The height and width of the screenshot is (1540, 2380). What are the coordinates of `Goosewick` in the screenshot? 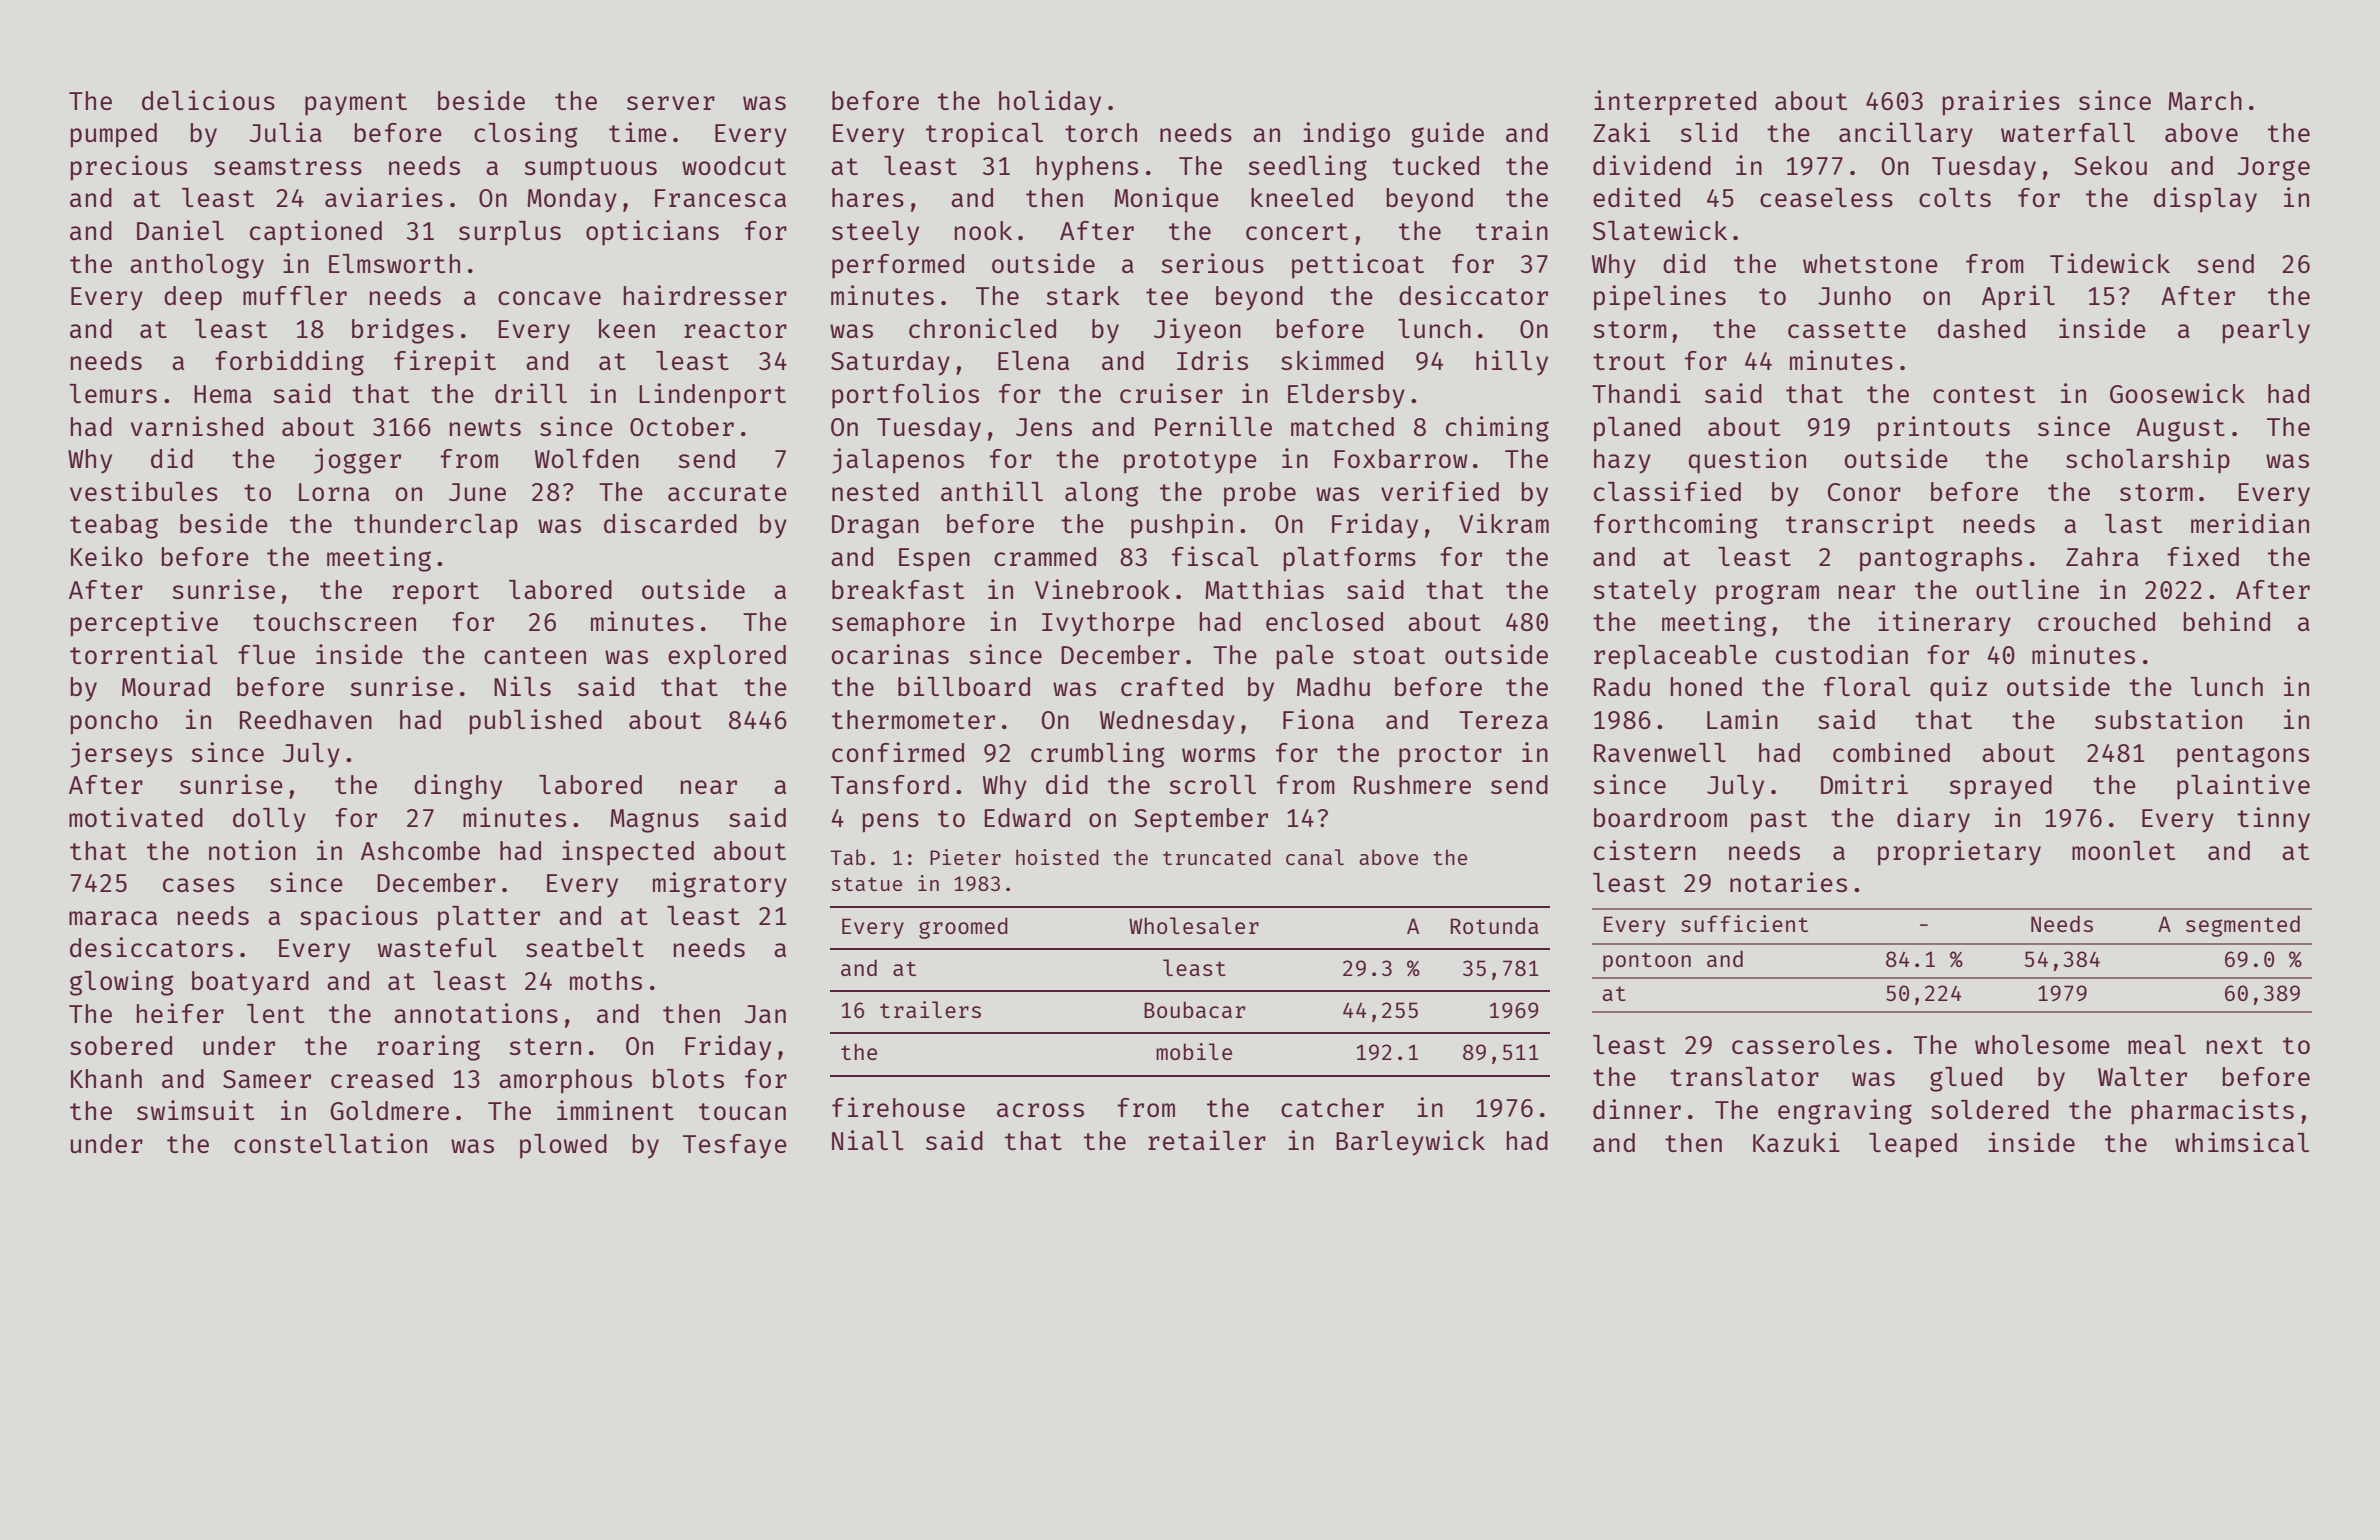 It's located at (2177, 393).
